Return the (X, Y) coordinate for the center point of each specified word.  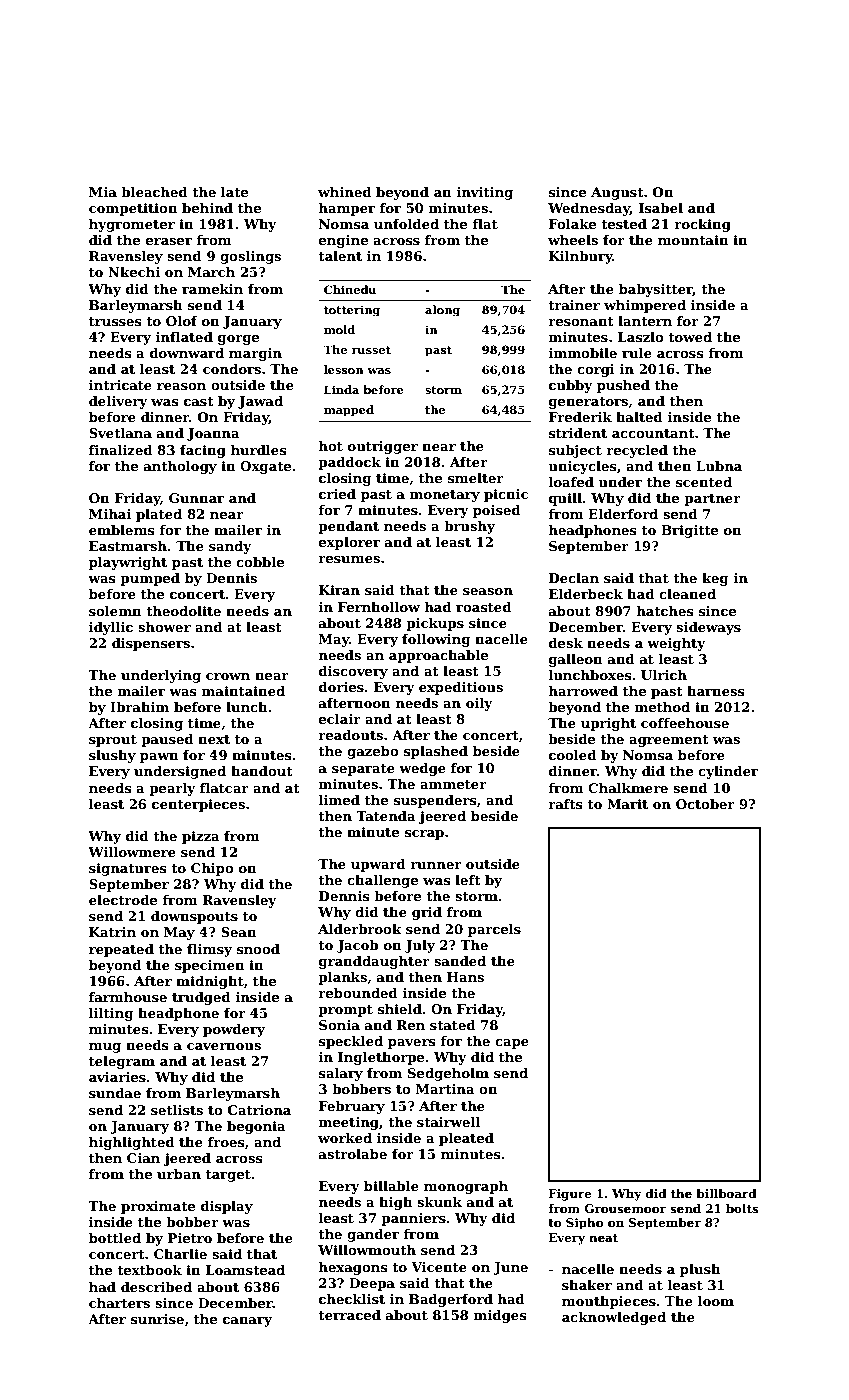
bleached (154, 192)
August (617, 193)
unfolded (406, 224)
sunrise (157, 1319)
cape (512, 1044)
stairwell (448, 1122)
